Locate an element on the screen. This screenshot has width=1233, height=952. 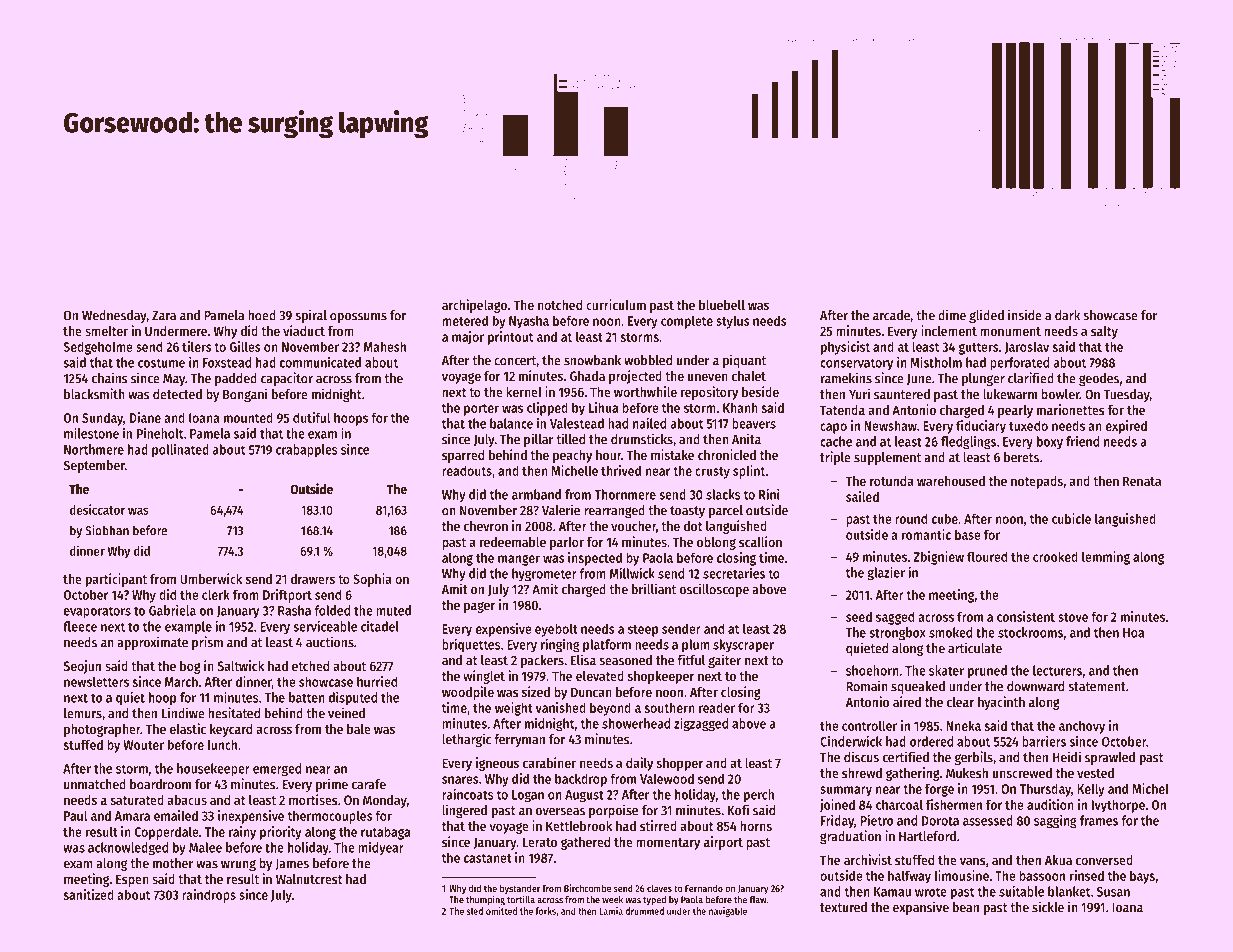
sauntered is located at coordinates (902, 394).
